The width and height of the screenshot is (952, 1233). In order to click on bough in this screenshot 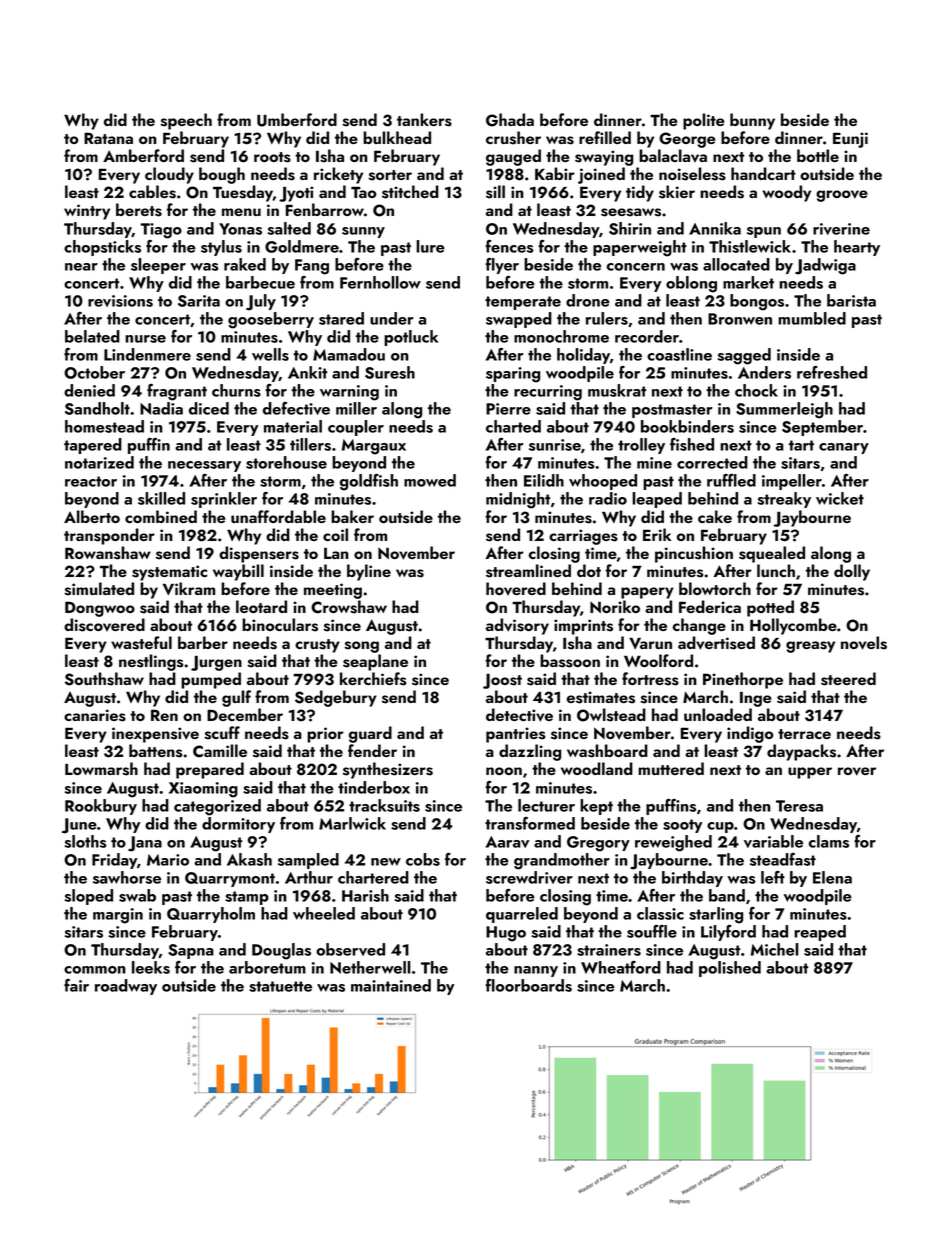, I will do `click(222, 175)`.
